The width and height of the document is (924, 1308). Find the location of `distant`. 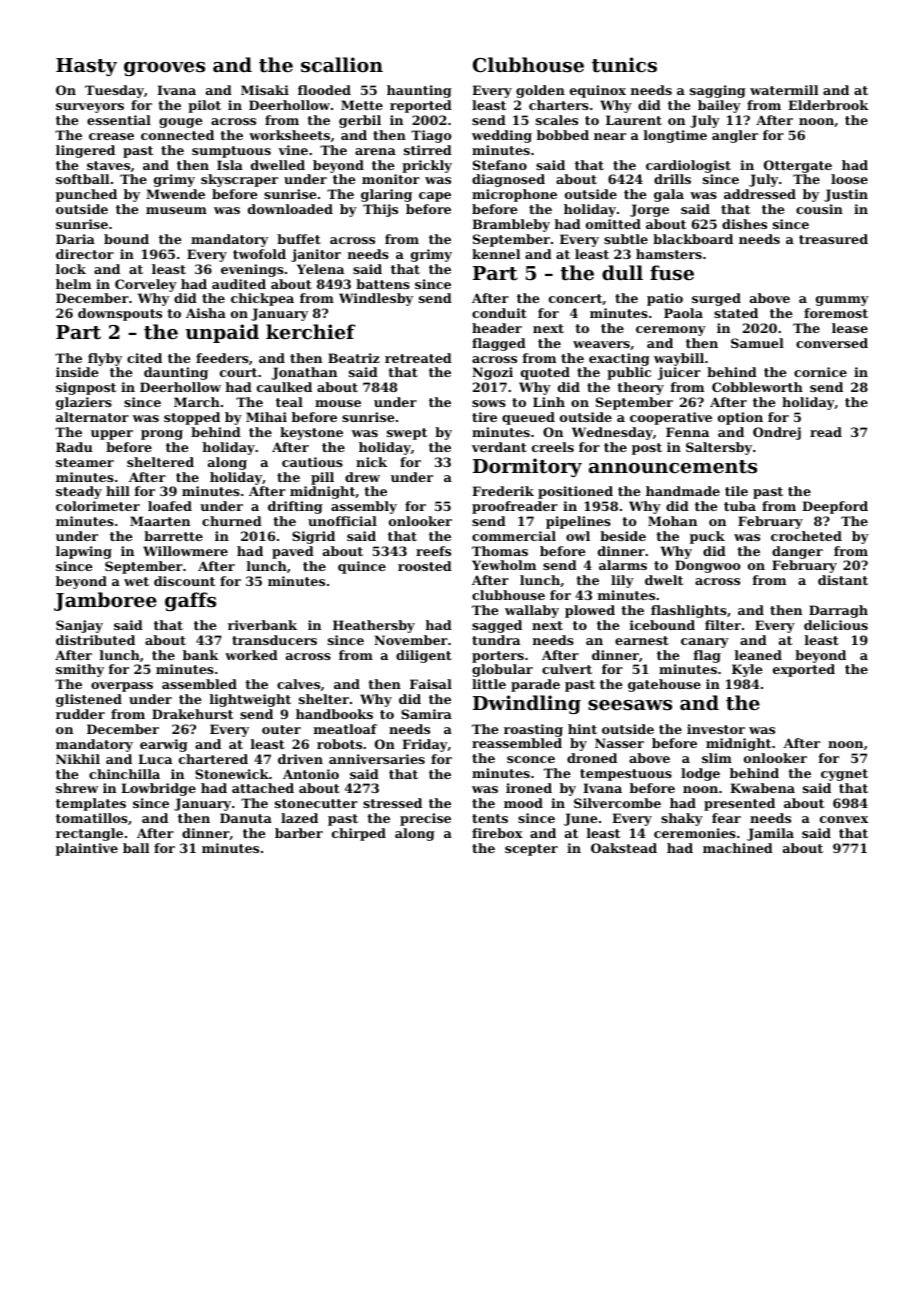

distant is located at coordinates (843, 580).
